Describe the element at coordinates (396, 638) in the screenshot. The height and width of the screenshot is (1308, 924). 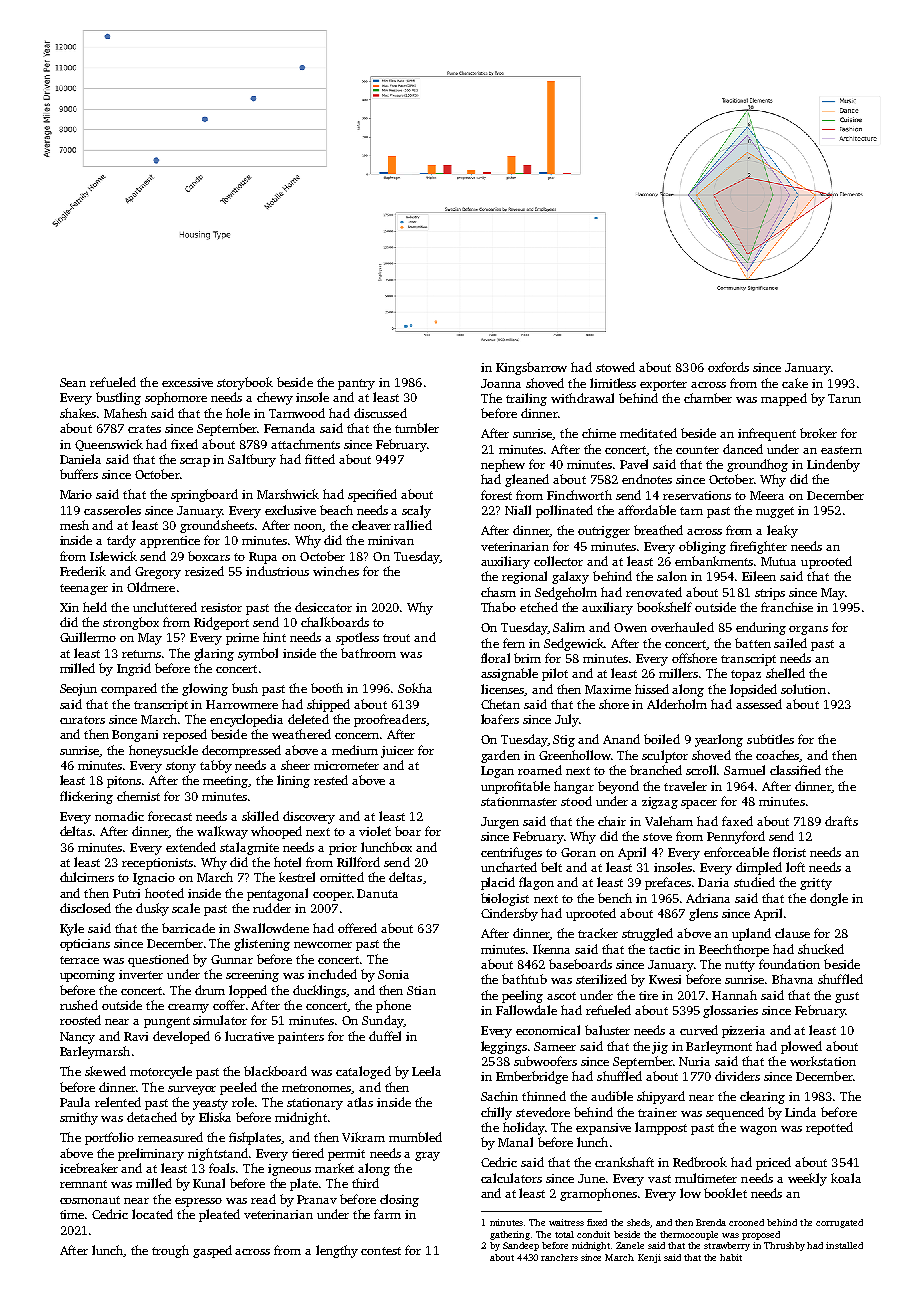
I see `trout` at that location.
